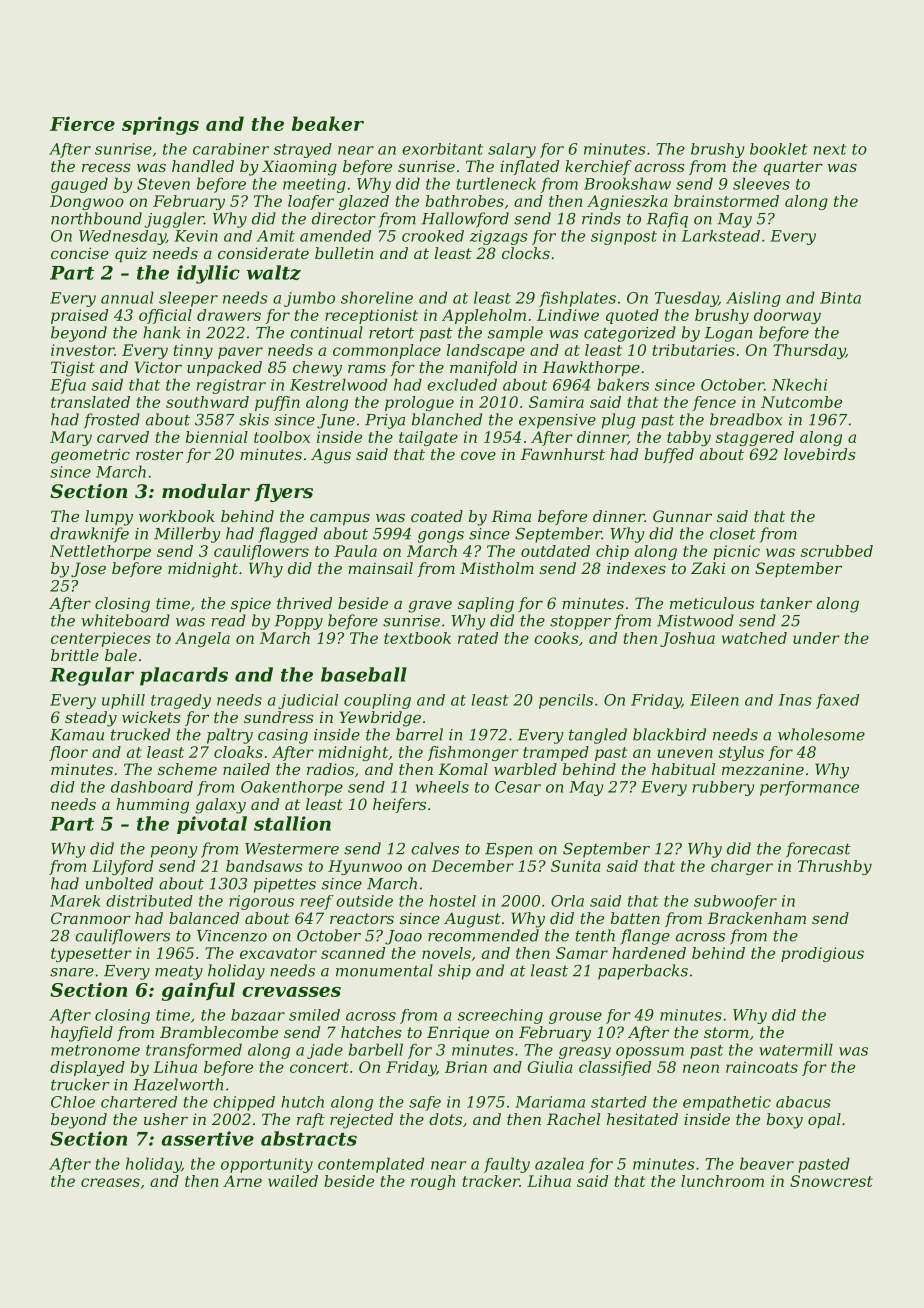 This document has height=1308, width=924. What do you see at coordinates (139, 1102) in the document?
I see `chartered` at bounding box center [139, 1102].
